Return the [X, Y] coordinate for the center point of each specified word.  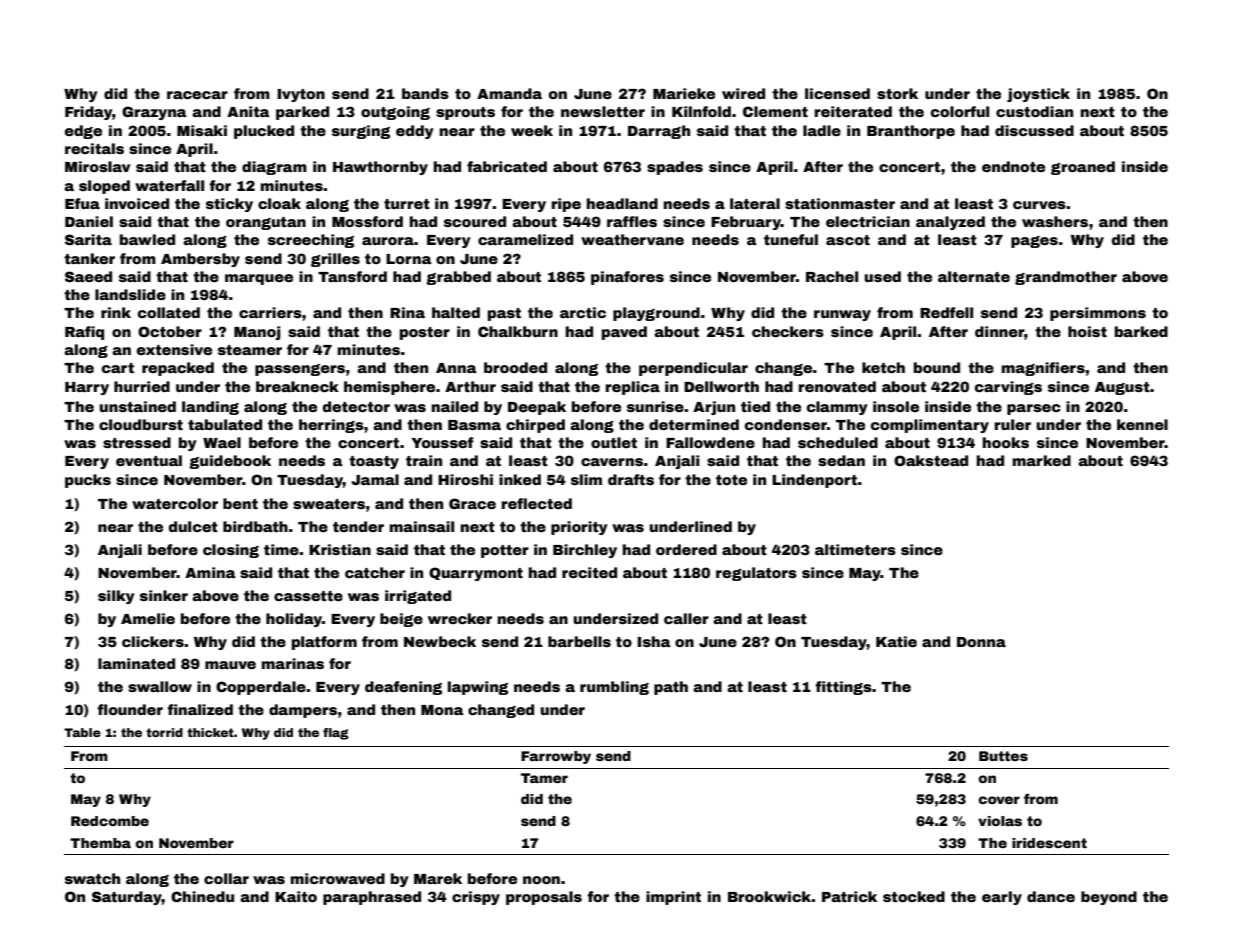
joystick [1038, 95]
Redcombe [110, 821]
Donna [981, 642]
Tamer [544, 778]
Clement [775, 111]
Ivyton [301, 95]
